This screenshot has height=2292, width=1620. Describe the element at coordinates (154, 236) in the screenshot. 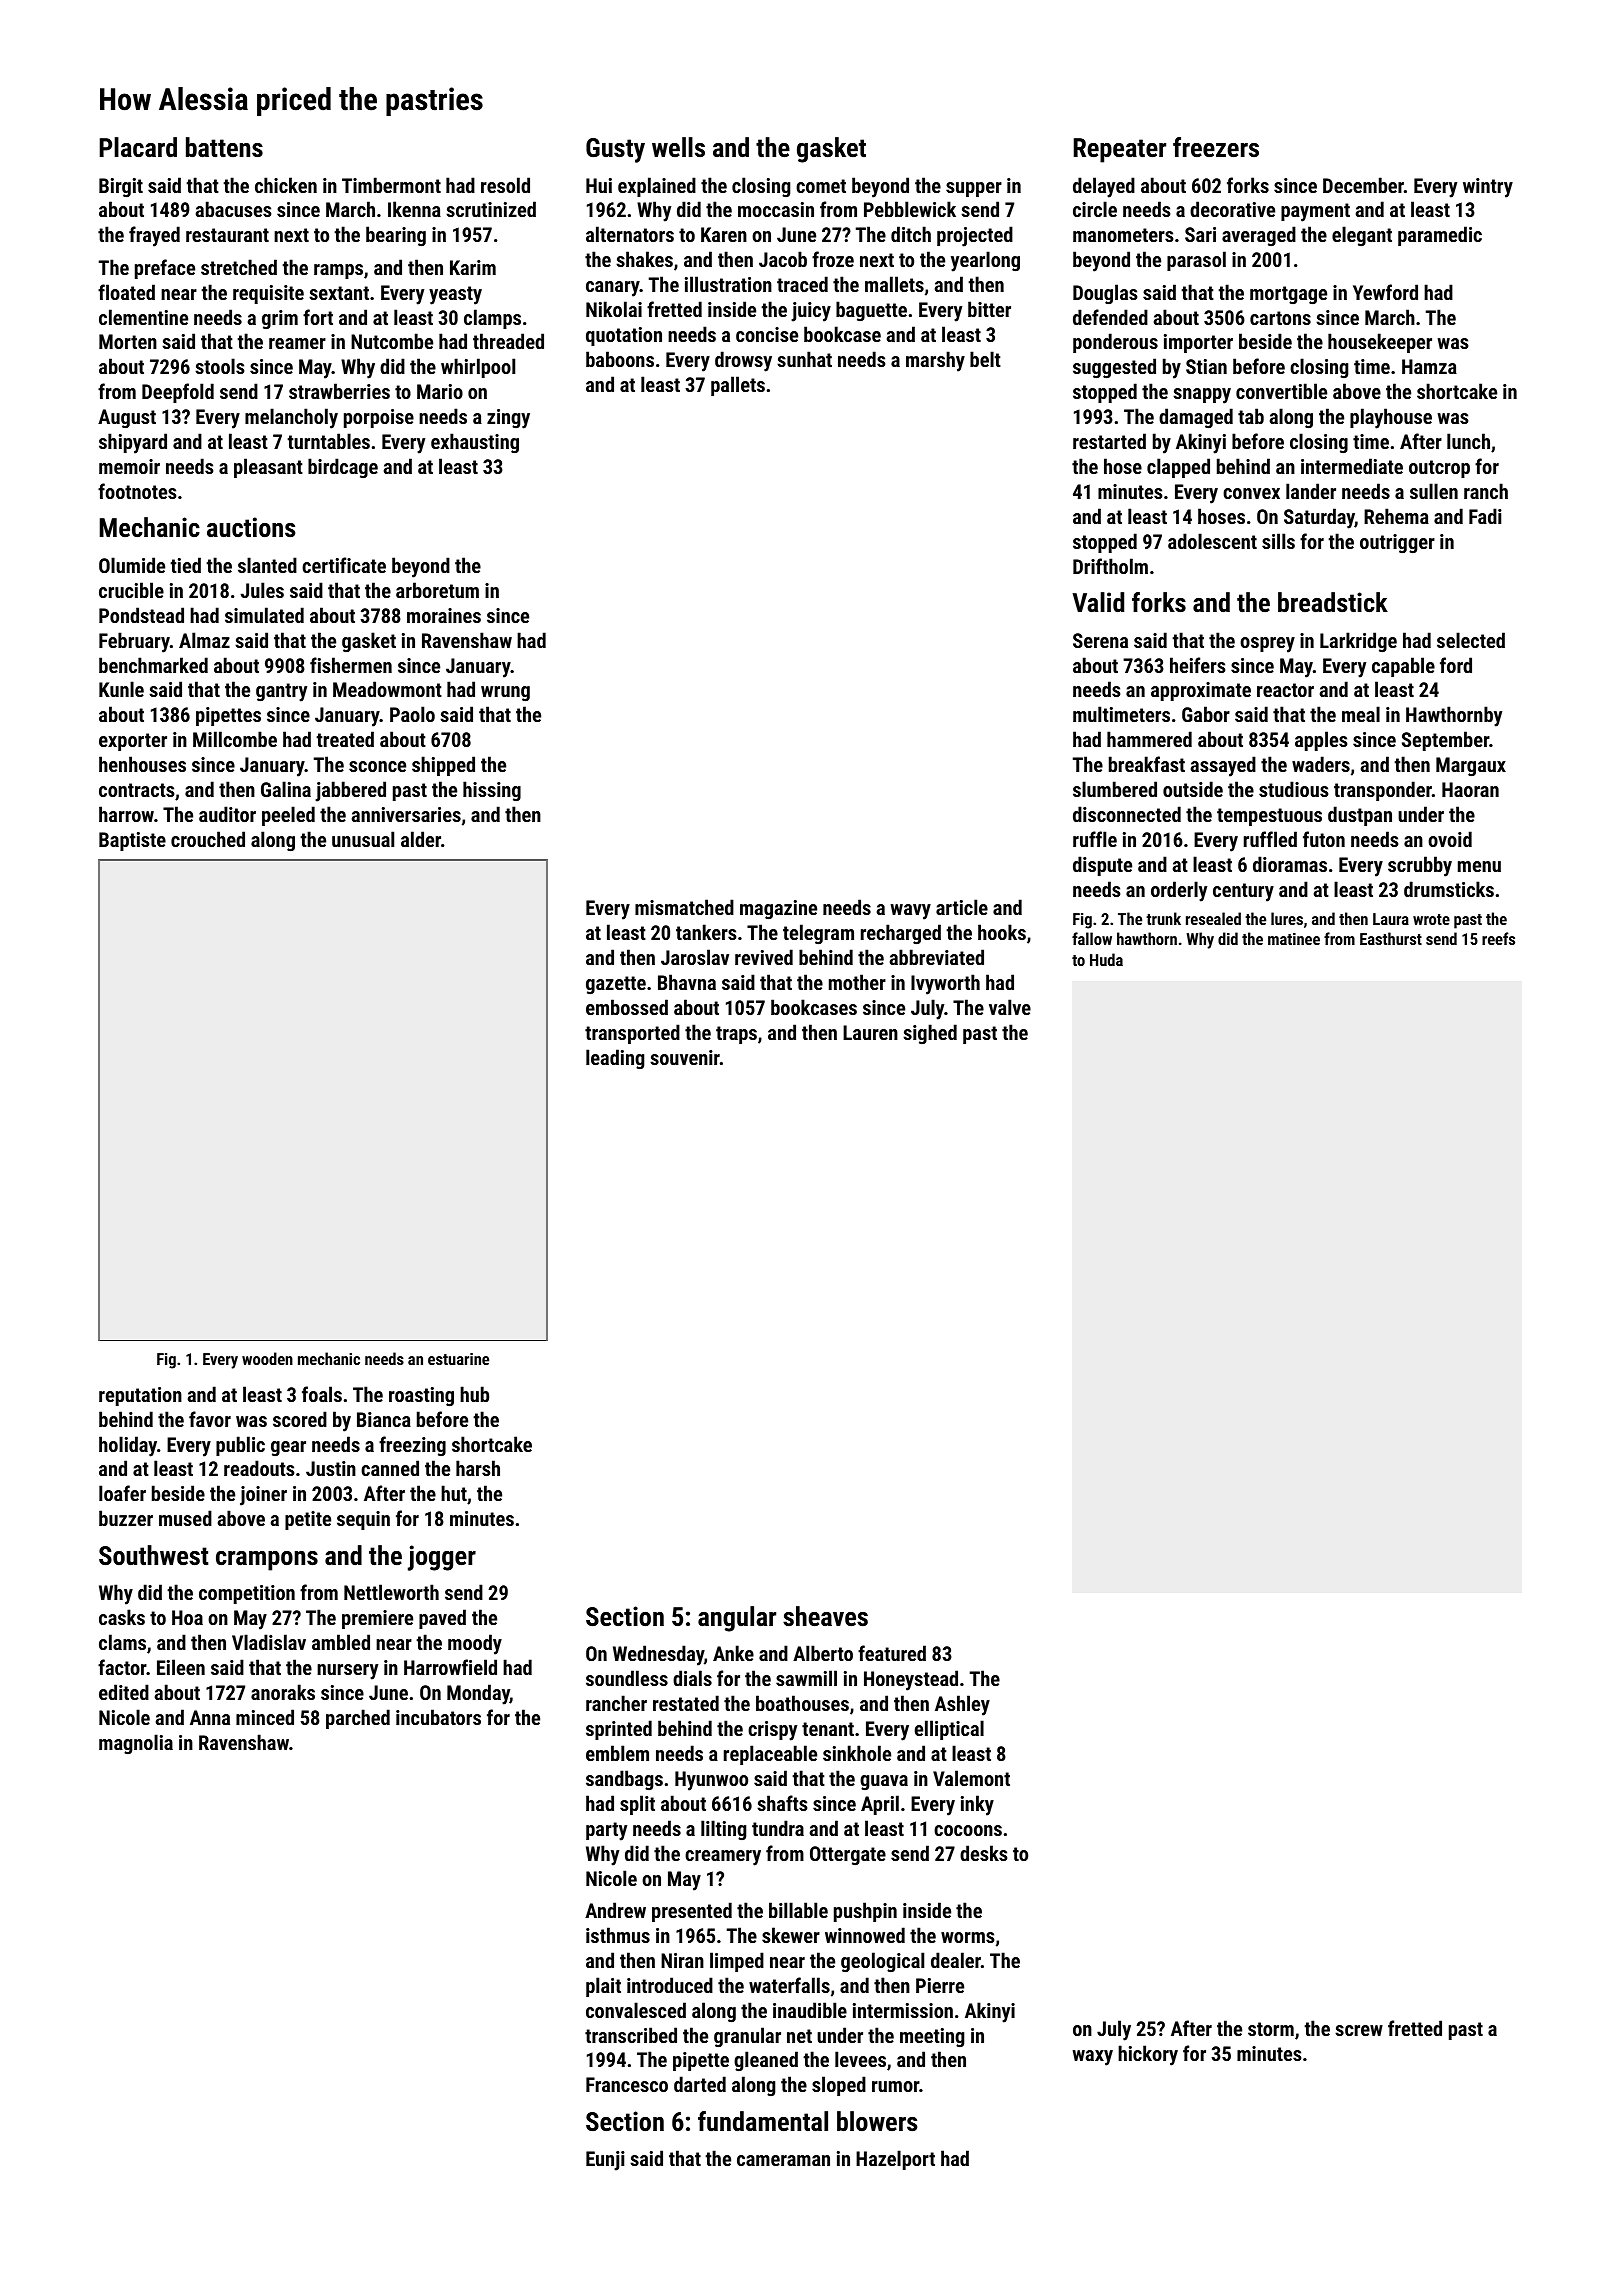

I see `frayed` at that location.
